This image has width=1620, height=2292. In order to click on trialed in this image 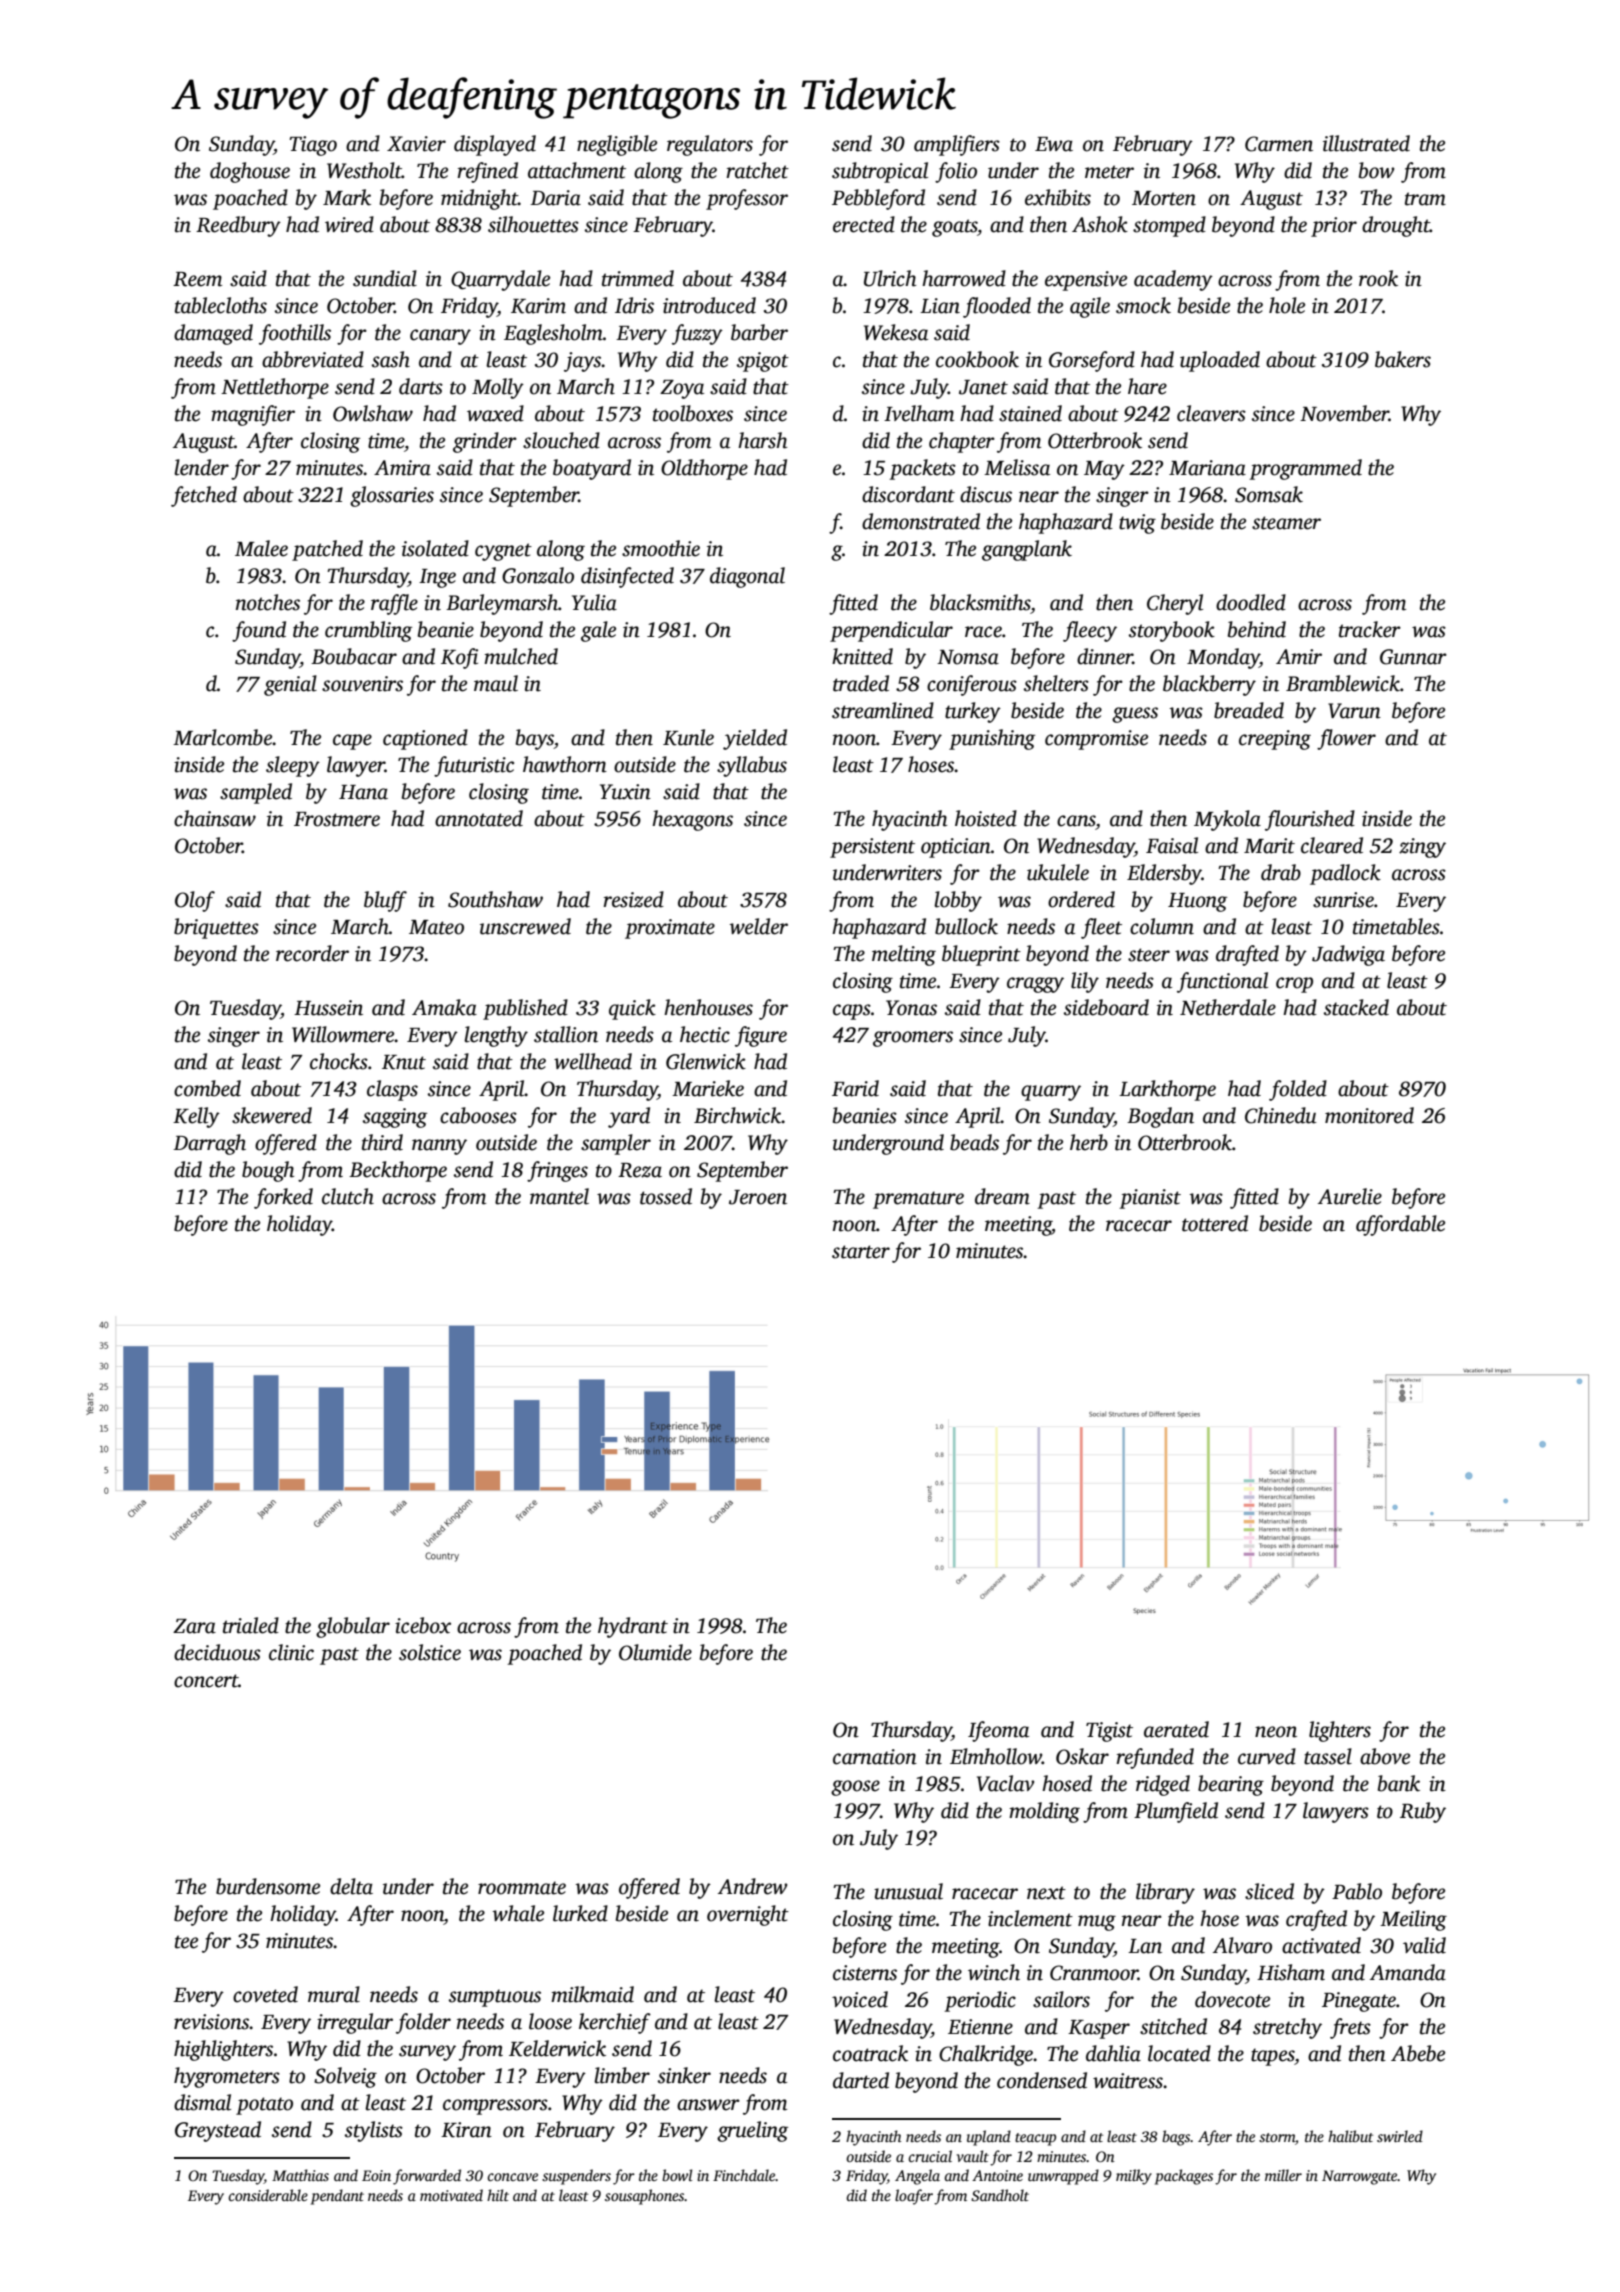, I will do `click(251, 1625)`.
